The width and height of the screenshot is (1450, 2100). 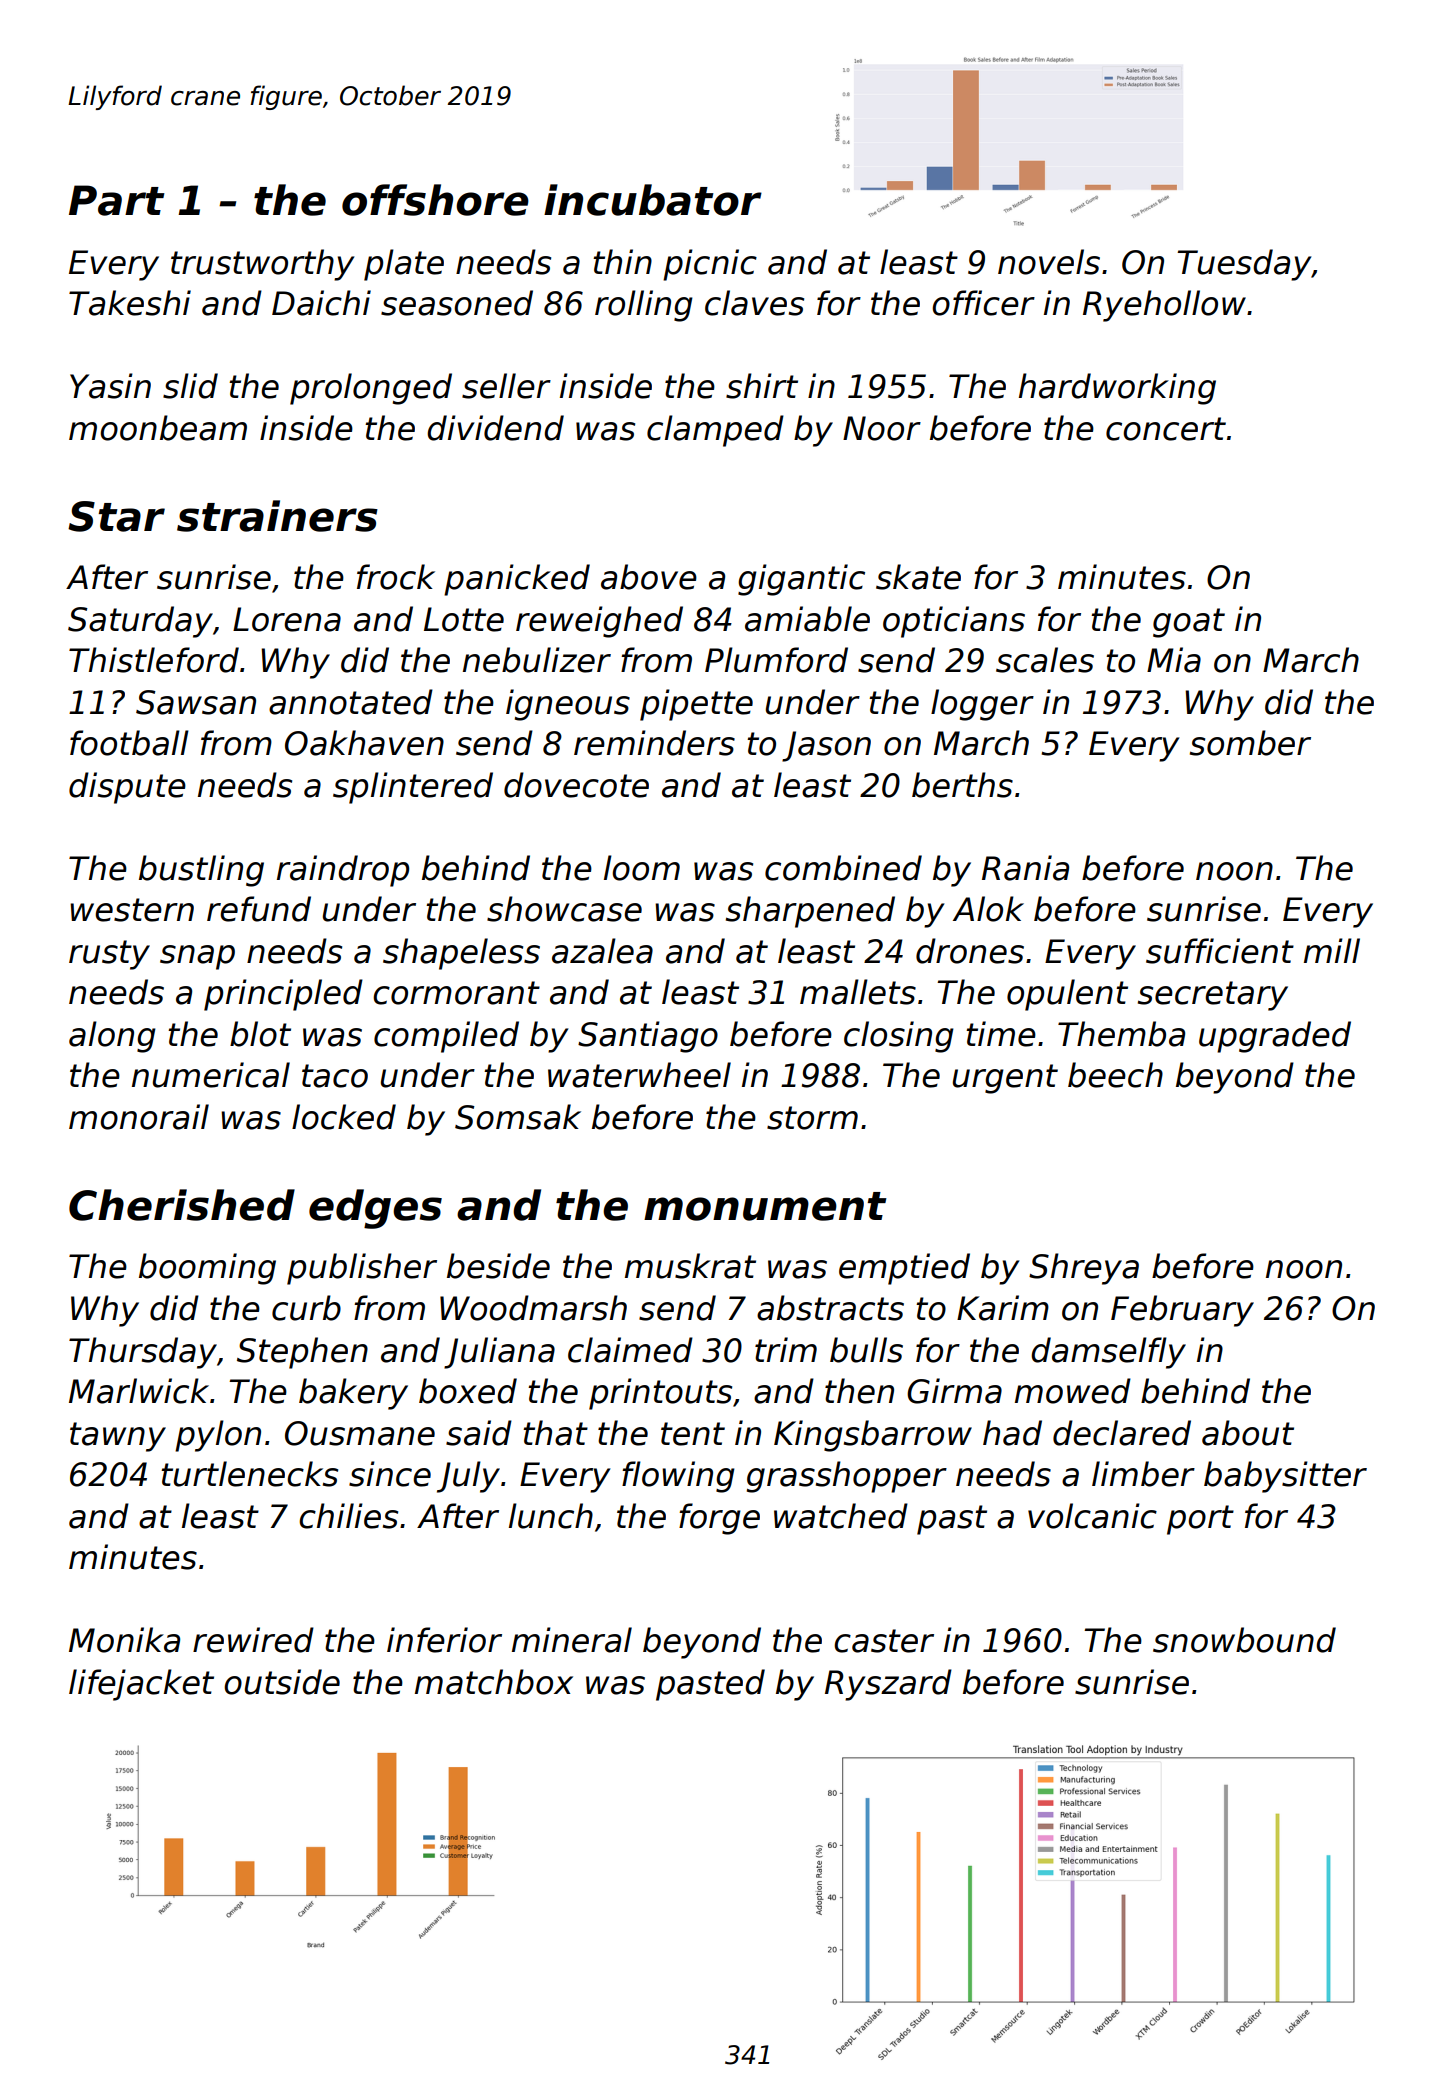 What do you see at coordinates (207, 1269) in the screenshot?
I see `booming` at bounding box center [207, 1269].
